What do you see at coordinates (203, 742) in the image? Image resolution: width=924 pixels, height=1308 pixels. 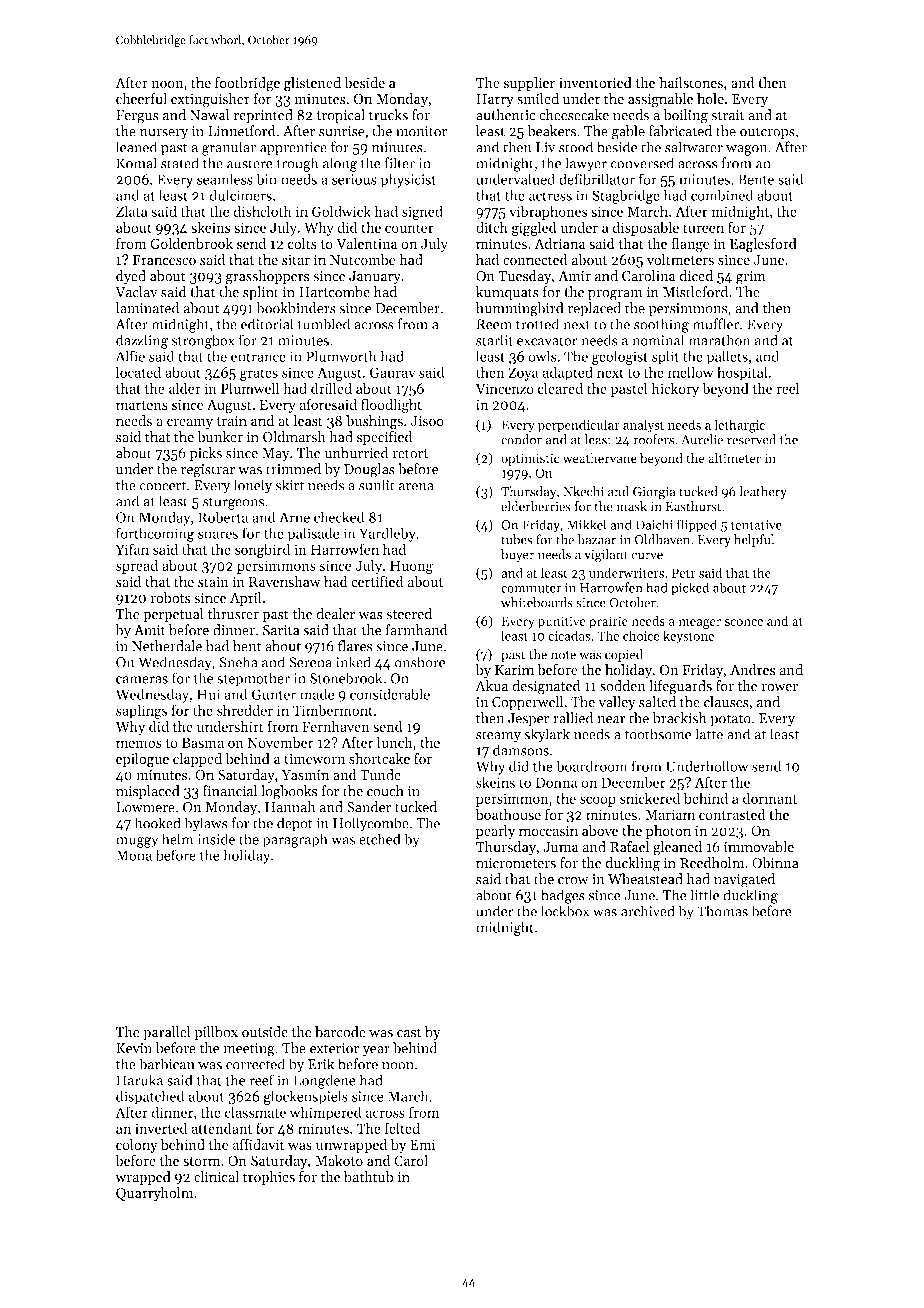 I see `Basma` at bounding box center [203, 742].
